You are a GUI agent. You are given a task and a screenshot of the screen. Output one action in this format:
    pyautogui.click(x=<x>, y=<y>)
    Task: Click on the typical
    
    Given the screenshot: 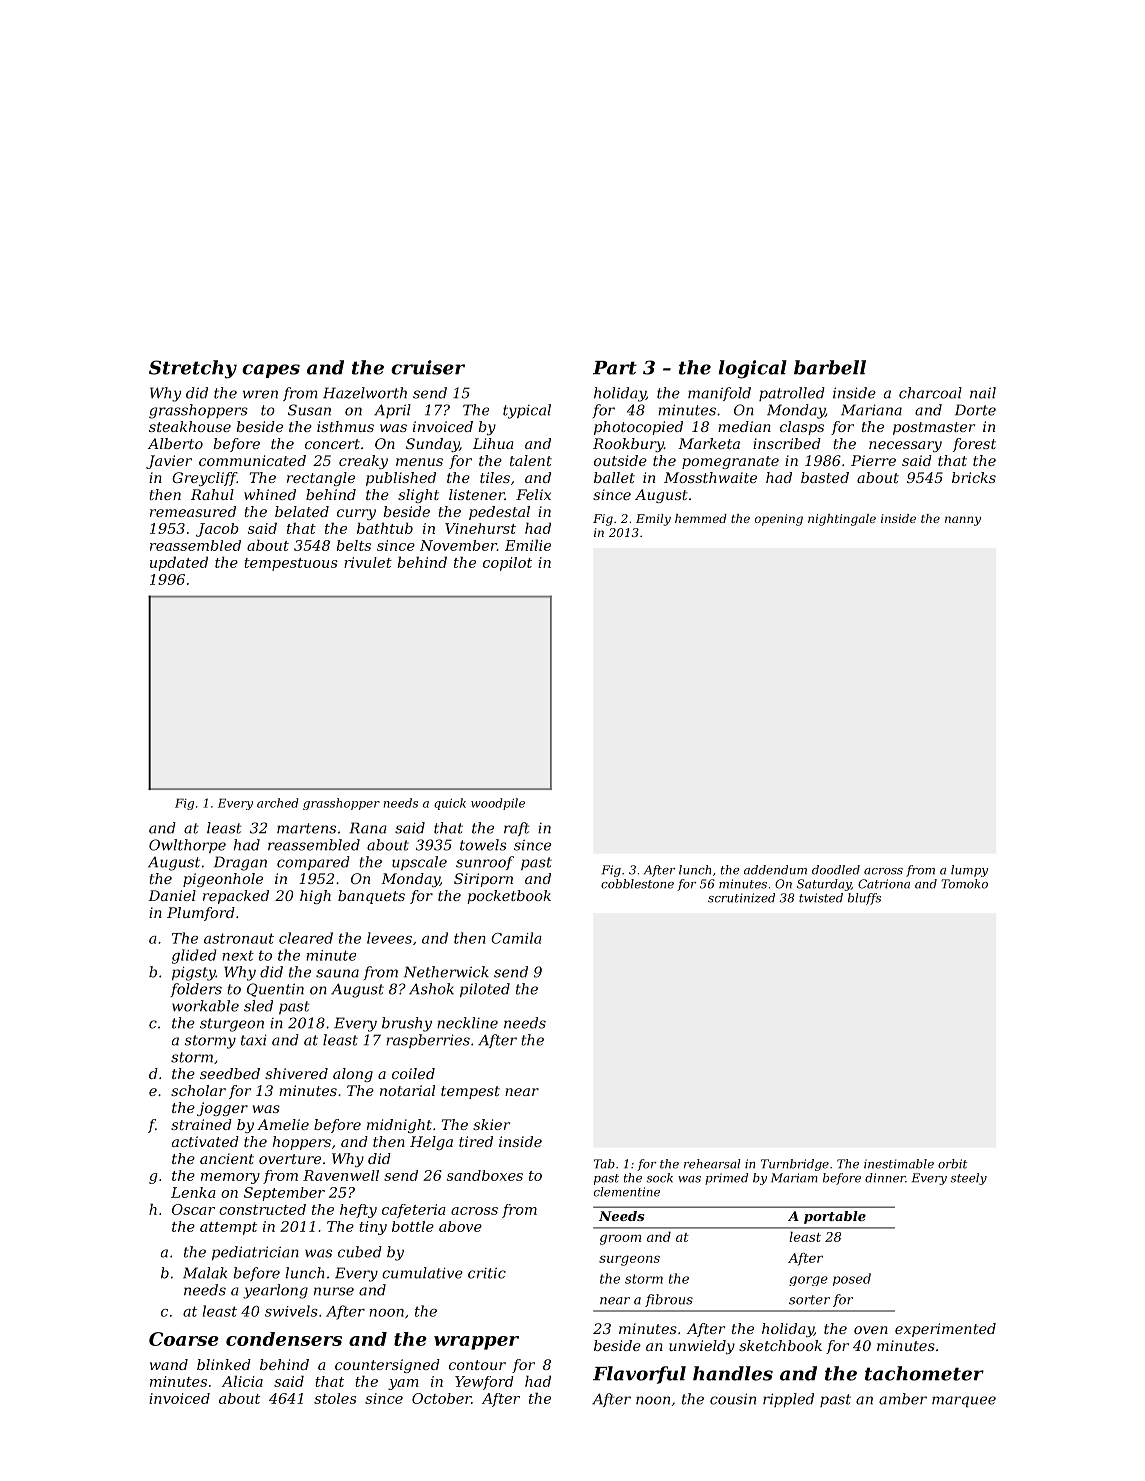 What is the action you would take?
    pyautogui.click(x=527, y=411)
